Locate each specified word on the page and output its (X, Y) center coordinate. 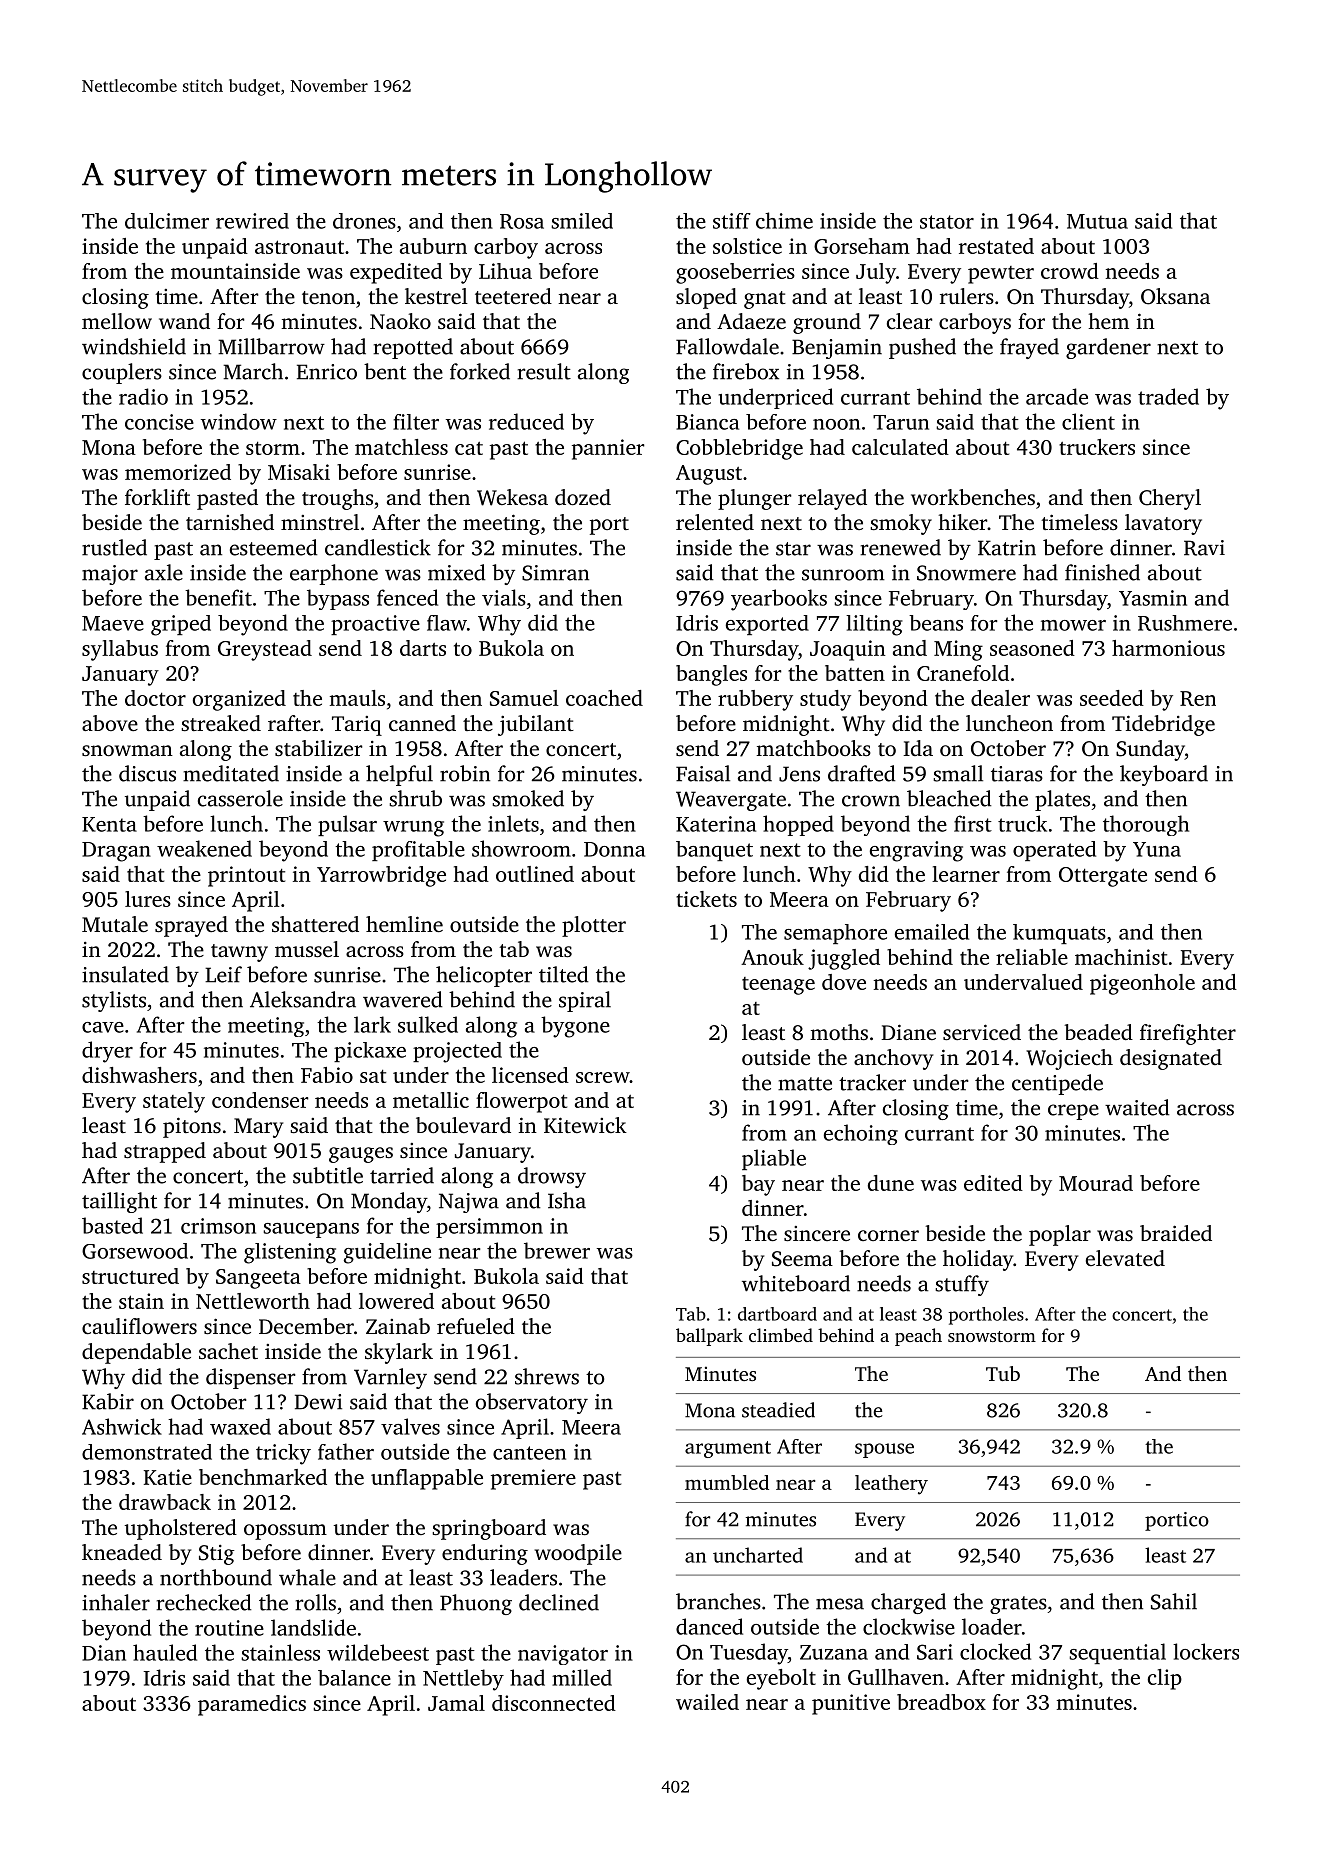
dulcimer (167, 221)
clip (1165, 1679)
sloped (706, 298)
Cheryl (1170, 499)
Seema (802, 1259)
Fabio (327, 1075)
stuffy (962, 1285)
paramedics (252, 1705)
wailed (707, 1702)
